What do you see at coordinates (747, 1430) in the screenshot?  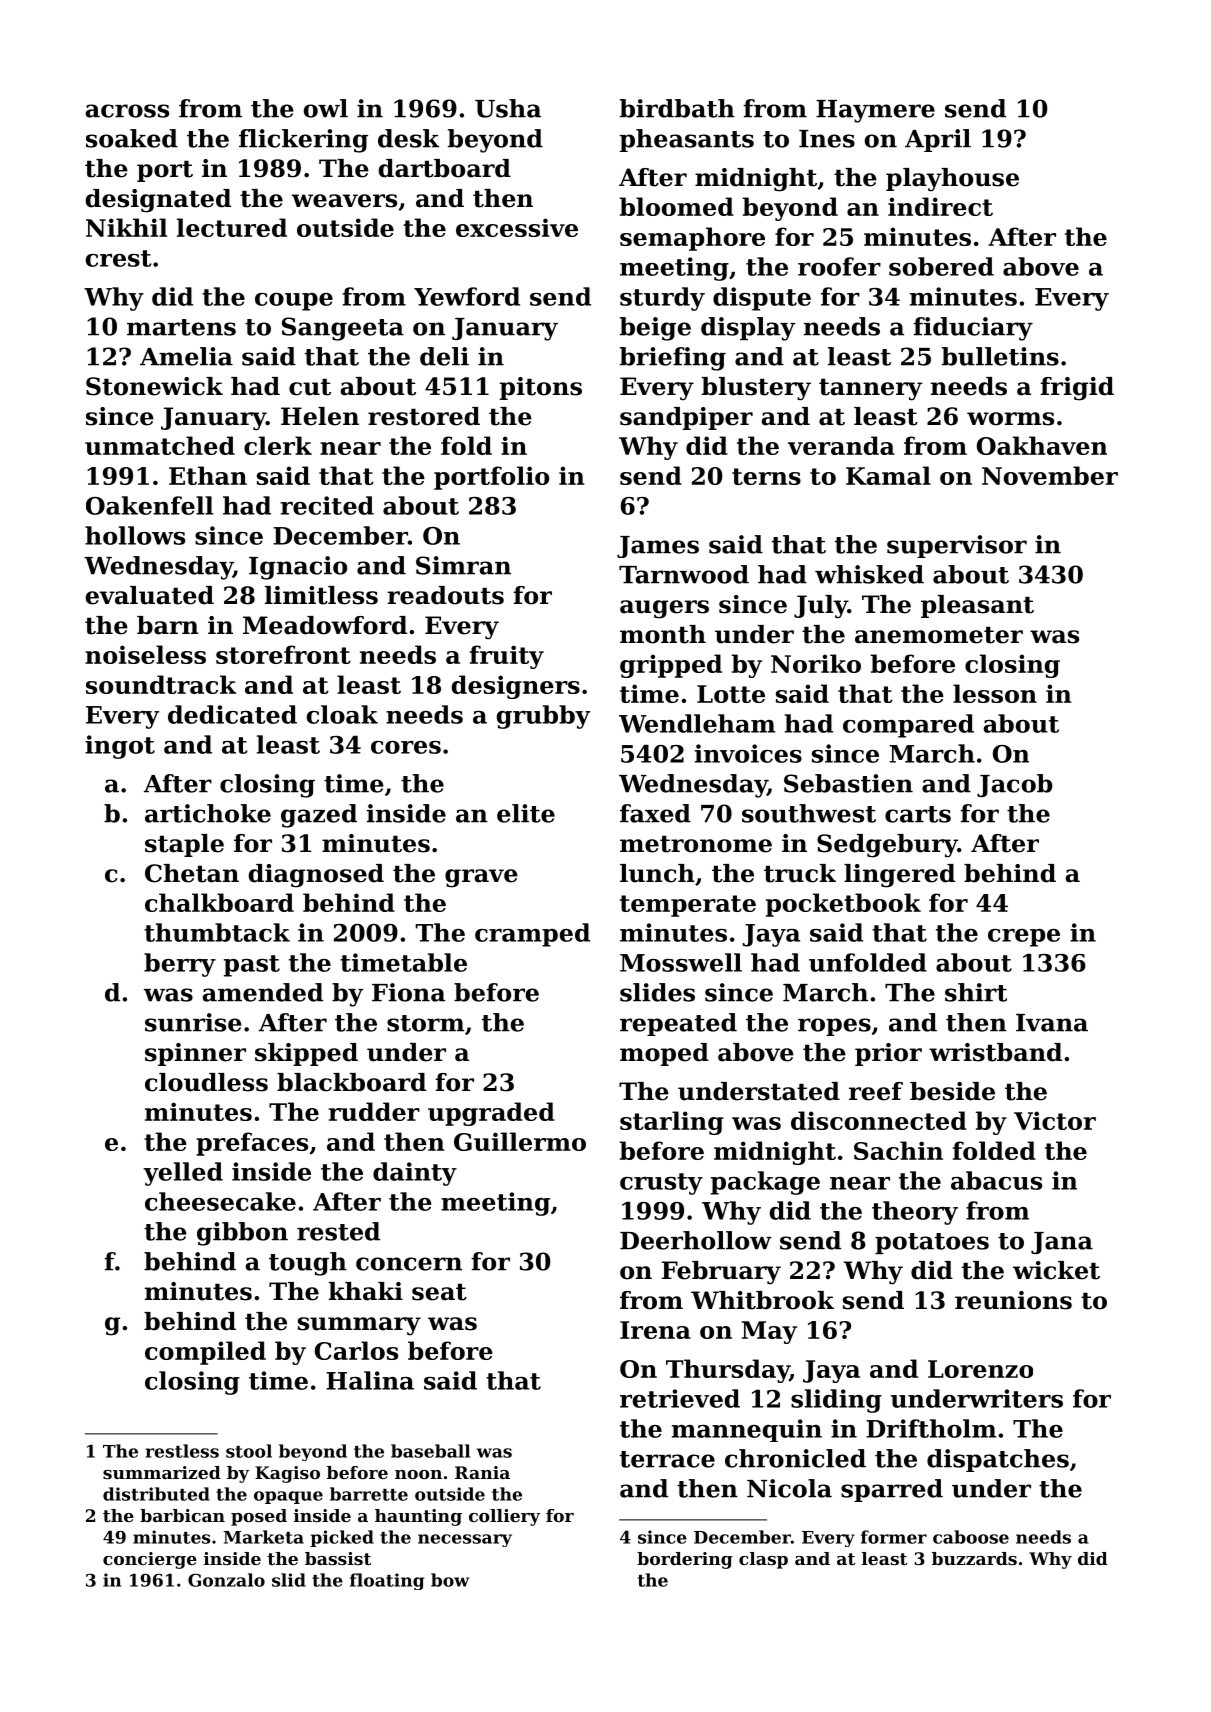 I see `mannequin` at bounding box center [747, 1430].
